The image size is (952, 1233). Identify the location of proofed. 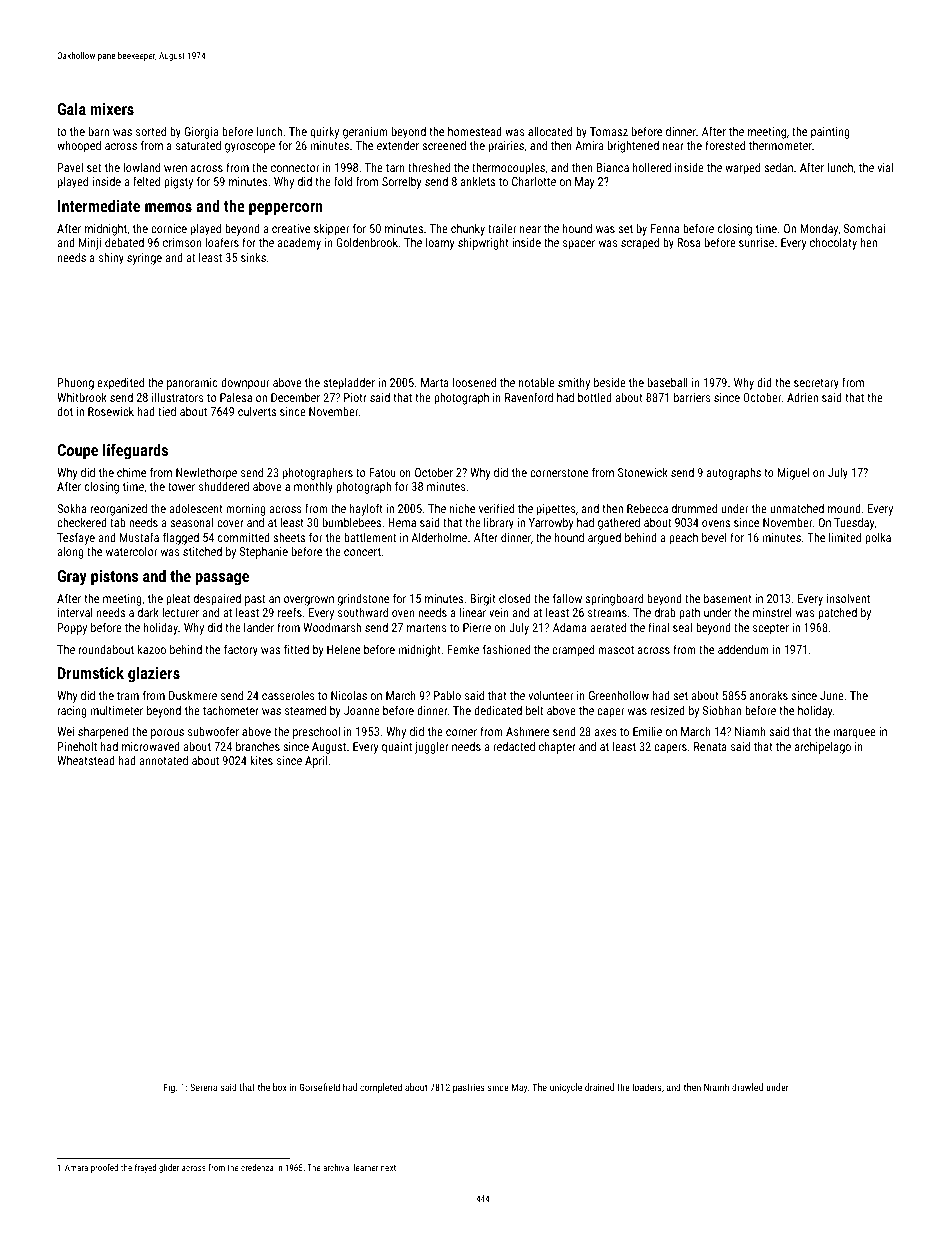
(104, 1168).
